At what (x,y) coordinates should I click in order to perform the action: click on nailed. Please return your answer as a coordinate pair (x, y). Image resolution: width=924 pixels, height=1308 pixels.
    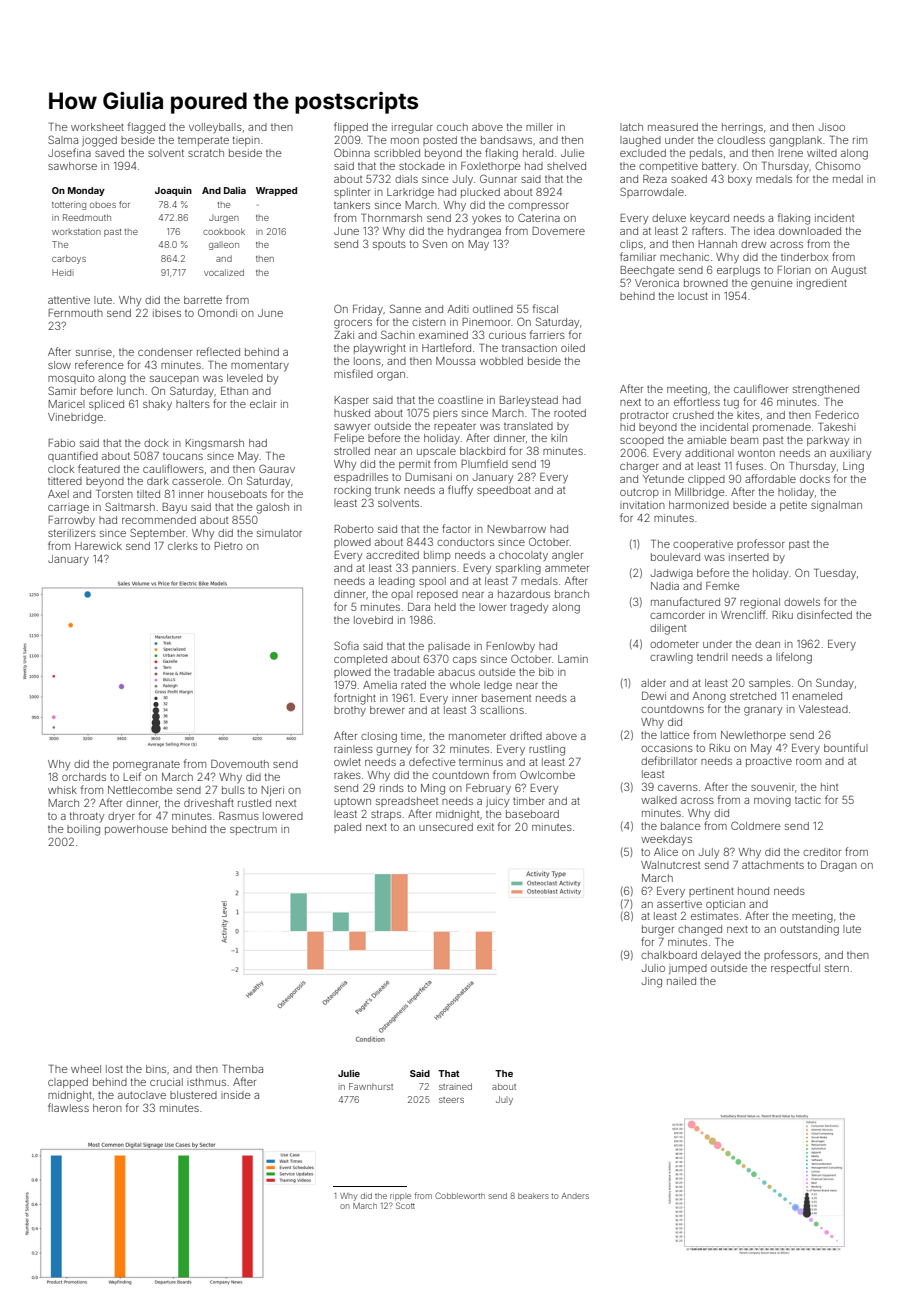
    Looking at the image, I should click on (681, 981).
